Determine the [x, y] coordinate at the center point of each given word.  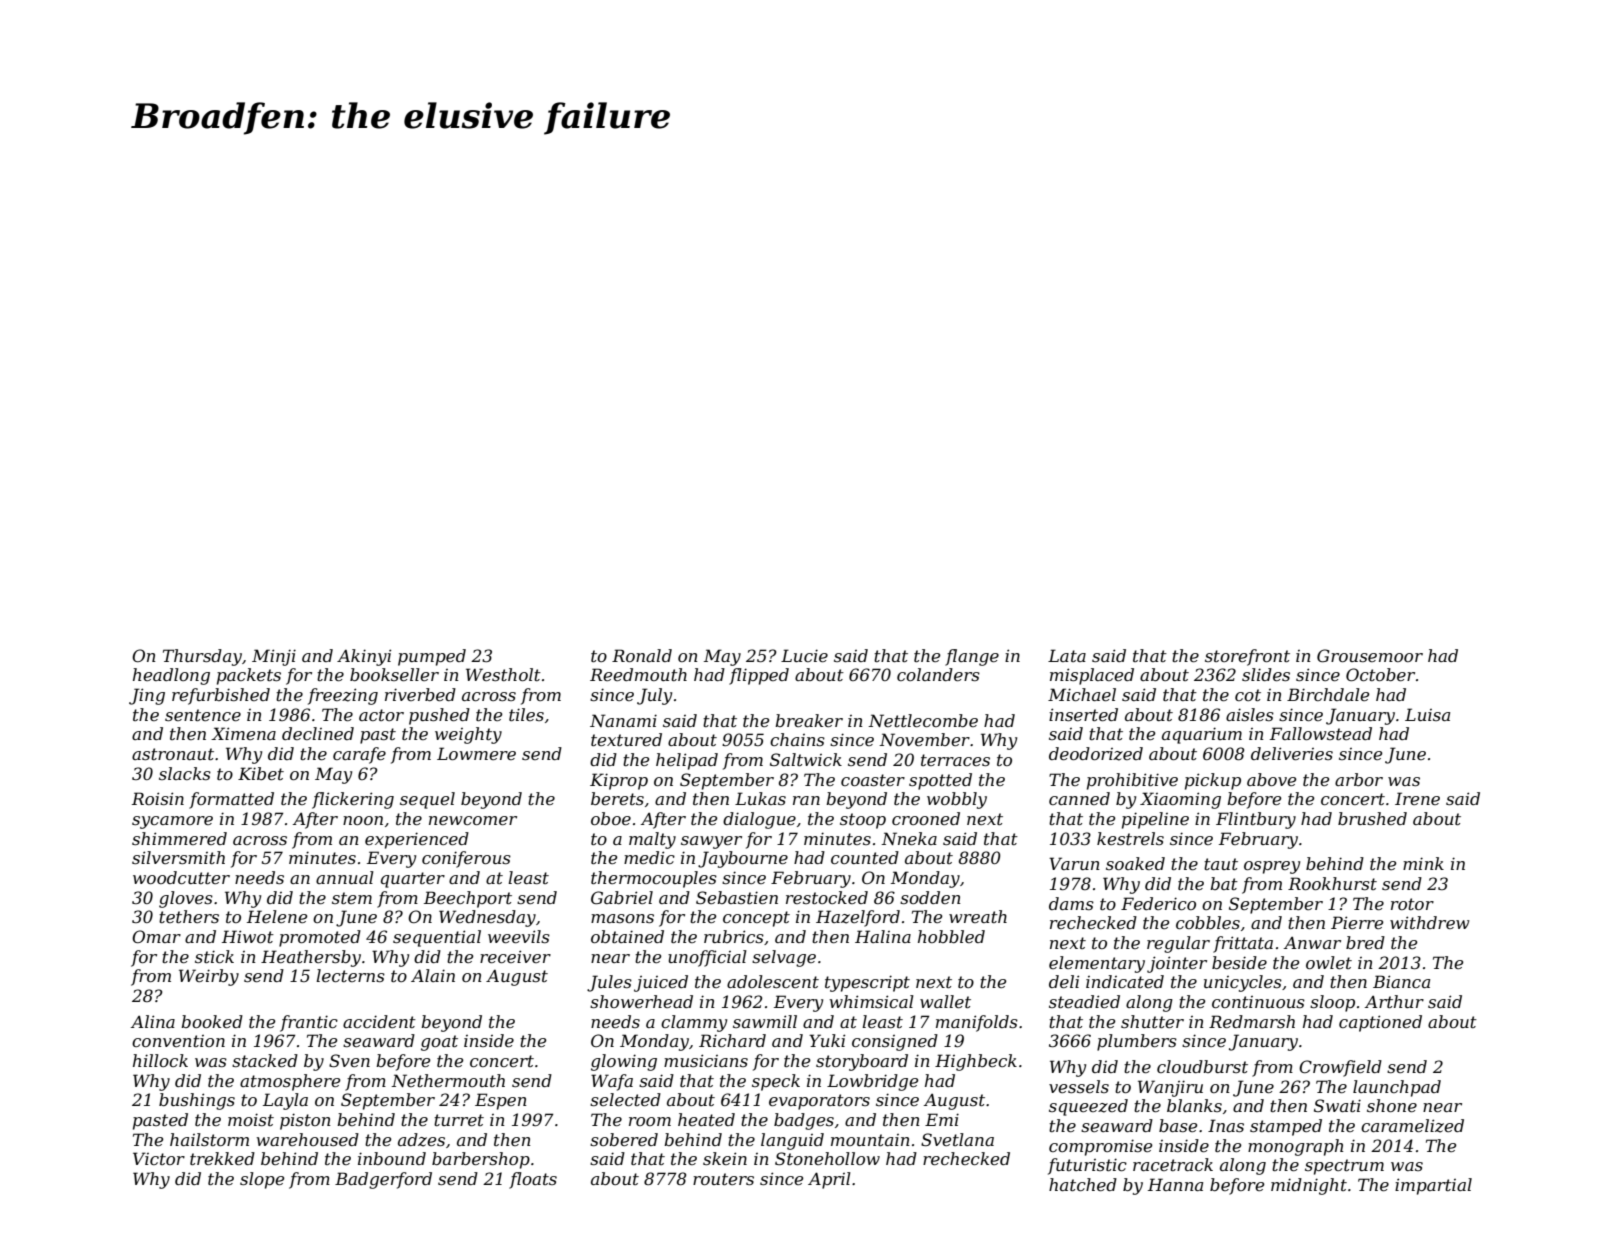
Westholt [503, 674]
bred [1365, 942]
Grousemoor [1370, 655]
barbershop [481, 1160]
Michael [1082, 694]
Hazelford [858, 918]
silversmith [178, 857]
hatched [1083, 1184]
